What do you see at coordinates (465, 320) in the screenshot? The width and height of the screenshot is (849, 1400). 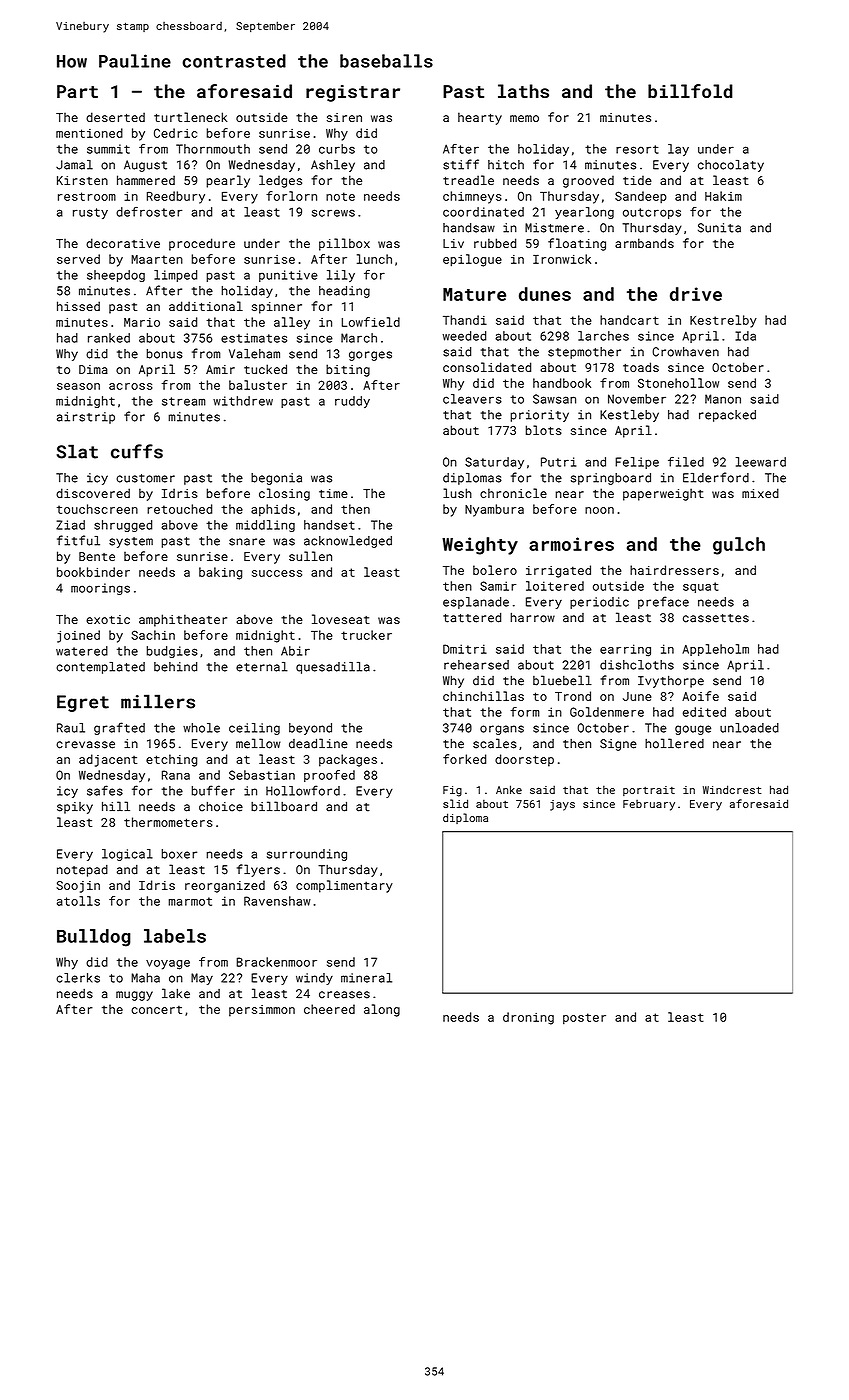 I see `Thandi` at bounding box center [465, 320].
